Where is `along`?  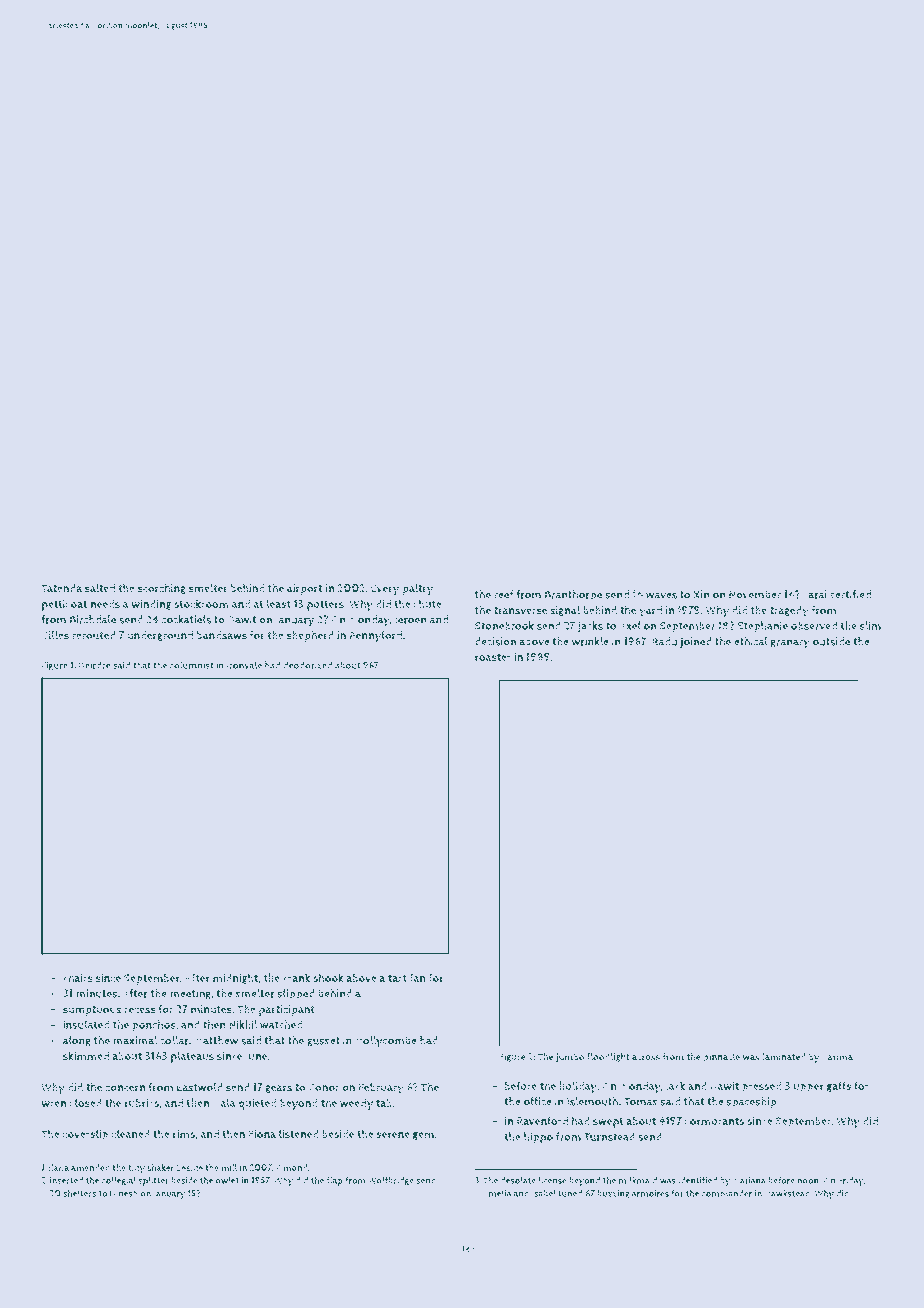 along is located at coordinates (77, 1041).
